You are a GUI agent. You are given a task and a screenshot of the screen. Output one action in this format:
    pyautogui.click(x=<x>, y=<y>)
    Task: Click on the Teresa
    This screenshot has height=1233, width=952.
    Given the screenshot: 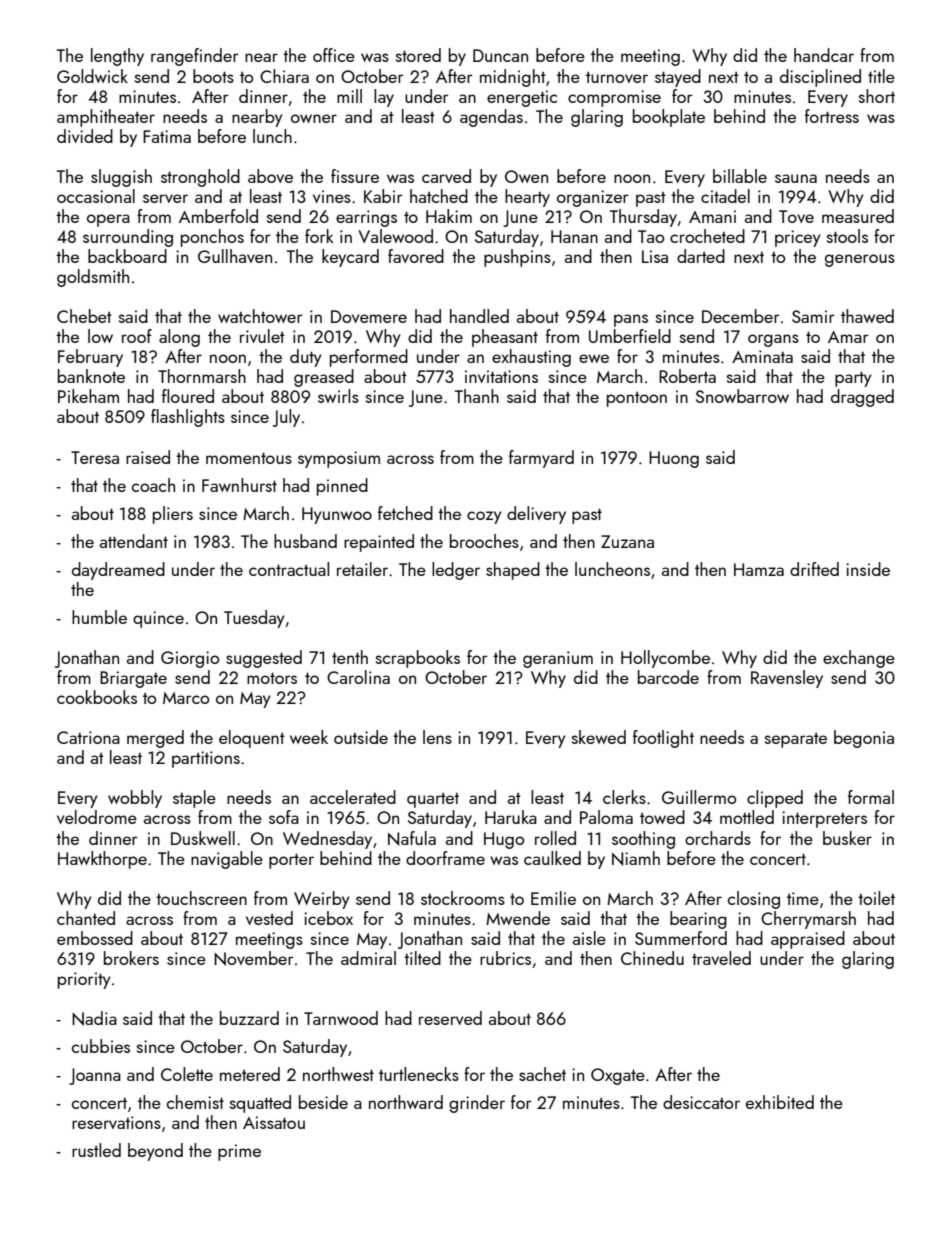 What is the action you would take?
    pyautogui.click(x=95, y=457)
